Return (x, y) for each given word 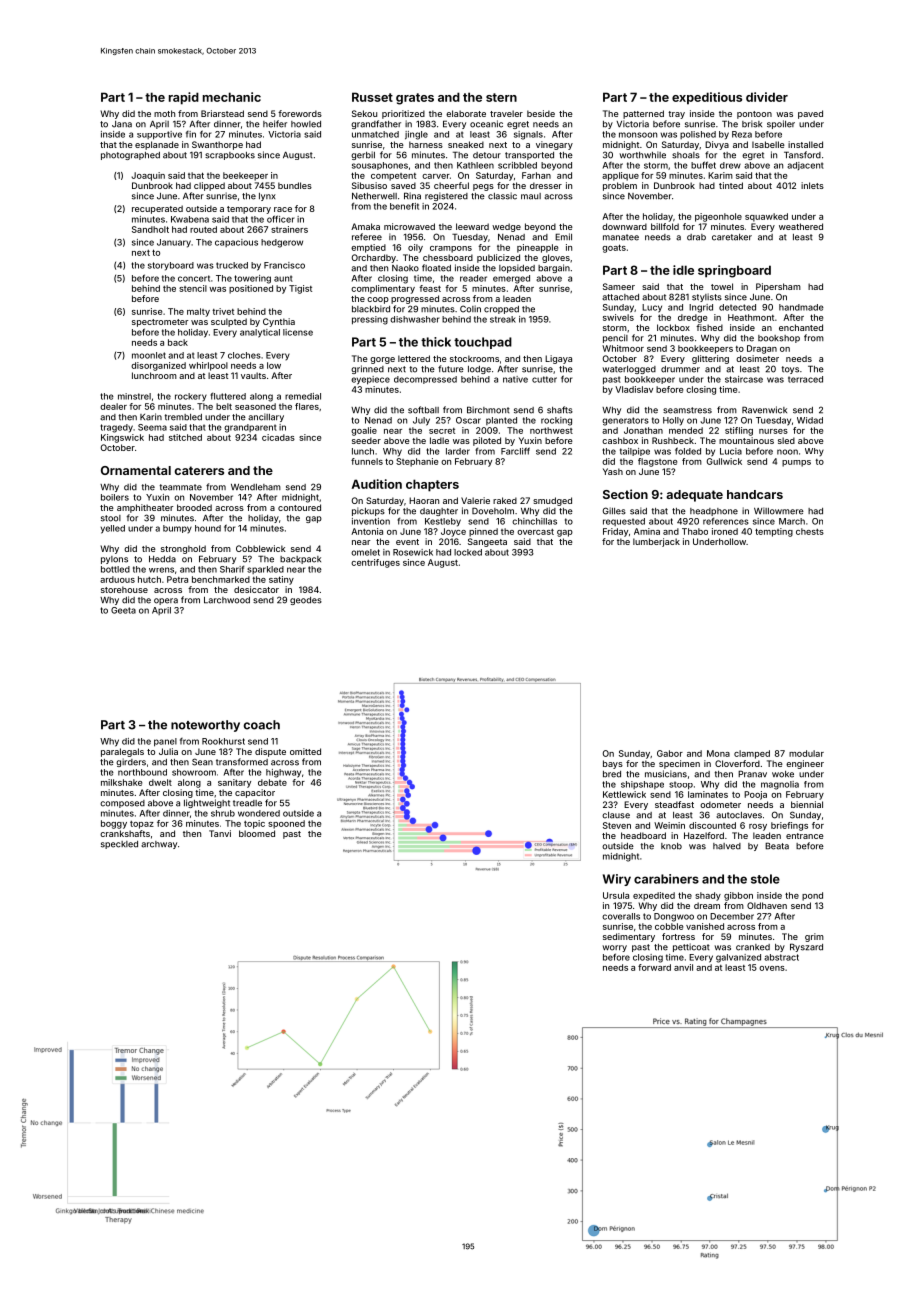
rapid (184, 98)
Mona (718, 753)
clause (616, 815)
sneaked (466, 144)
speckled (119, 845)
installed (805, 144)
